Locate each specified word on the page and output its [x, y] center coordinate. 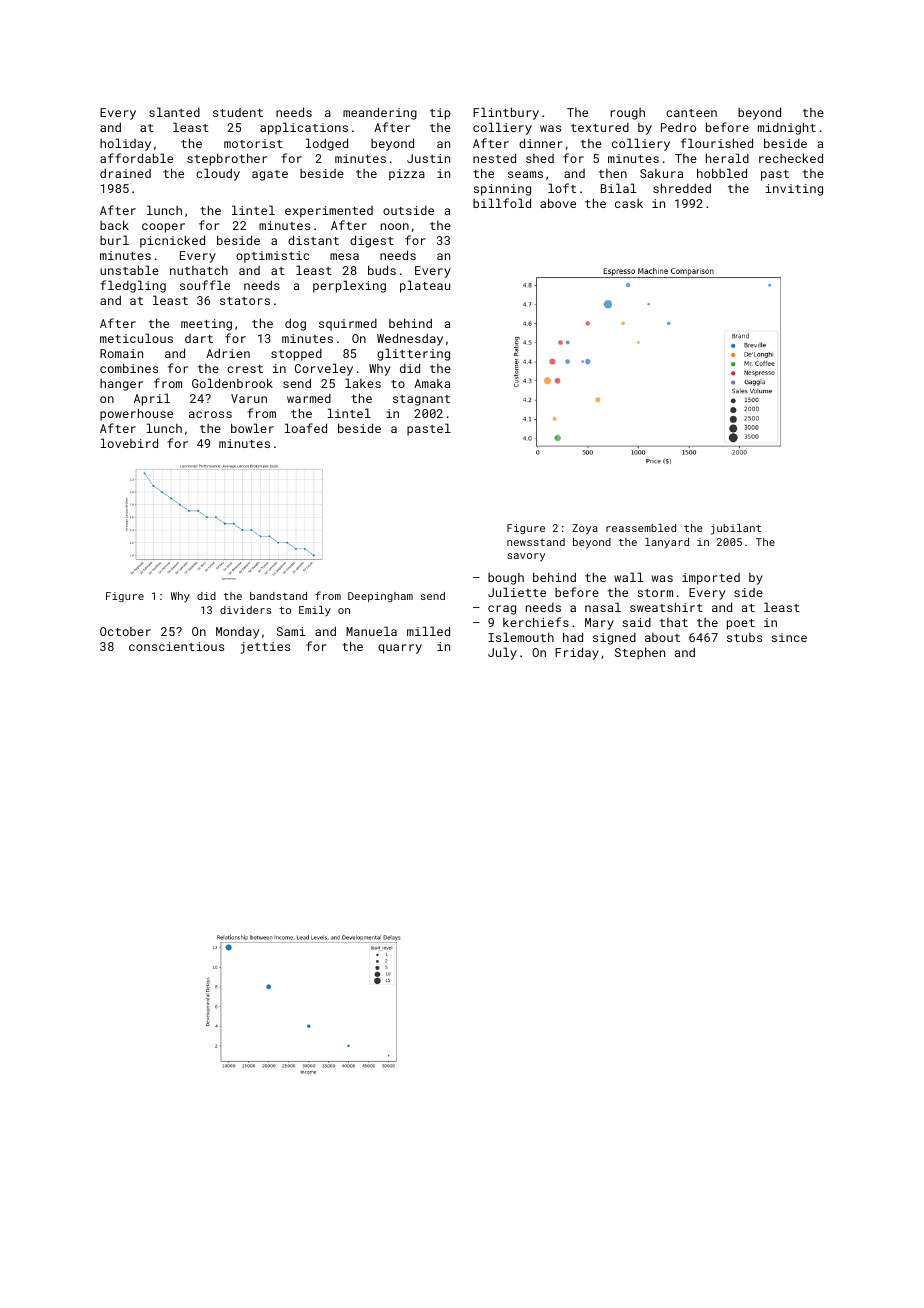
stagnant [421, 400]
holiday [125, 144]
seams [525, 174]
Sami [291, 631]
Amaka [432, 383]
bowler [252, 428]
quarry [400, 649]
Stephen [640, 653]
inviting [794, 190]
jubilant [736, 529]
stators [245, 301]
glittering [413, 354]
